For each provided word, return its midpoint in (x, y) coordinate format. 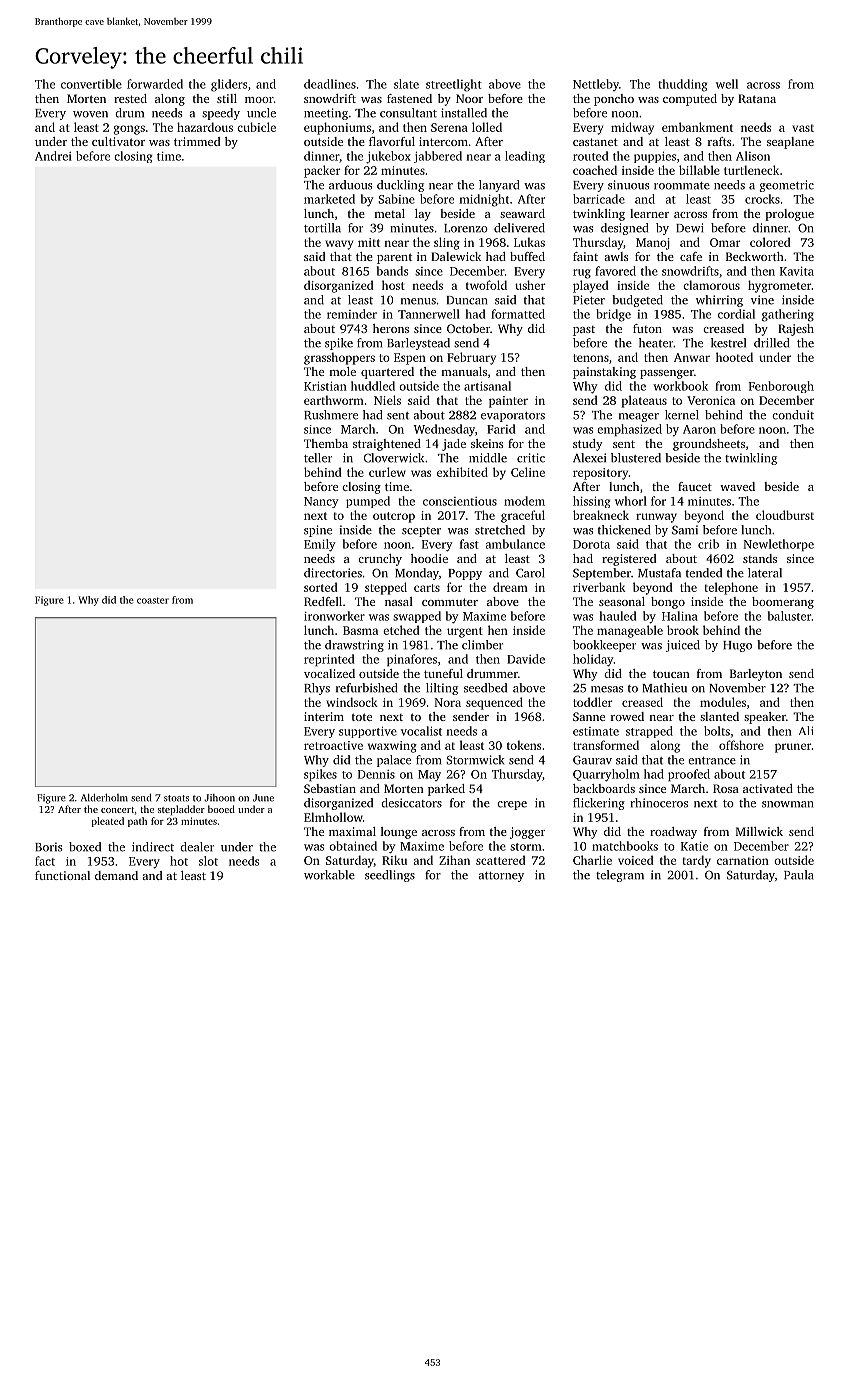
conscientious (460, 501)
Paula (799, 875)
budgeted (637, 301)
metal (389, 213)
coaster (153, 600)
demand (116, 875)
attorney (501, 877)
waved (737, 486)
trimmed (197, 141)
